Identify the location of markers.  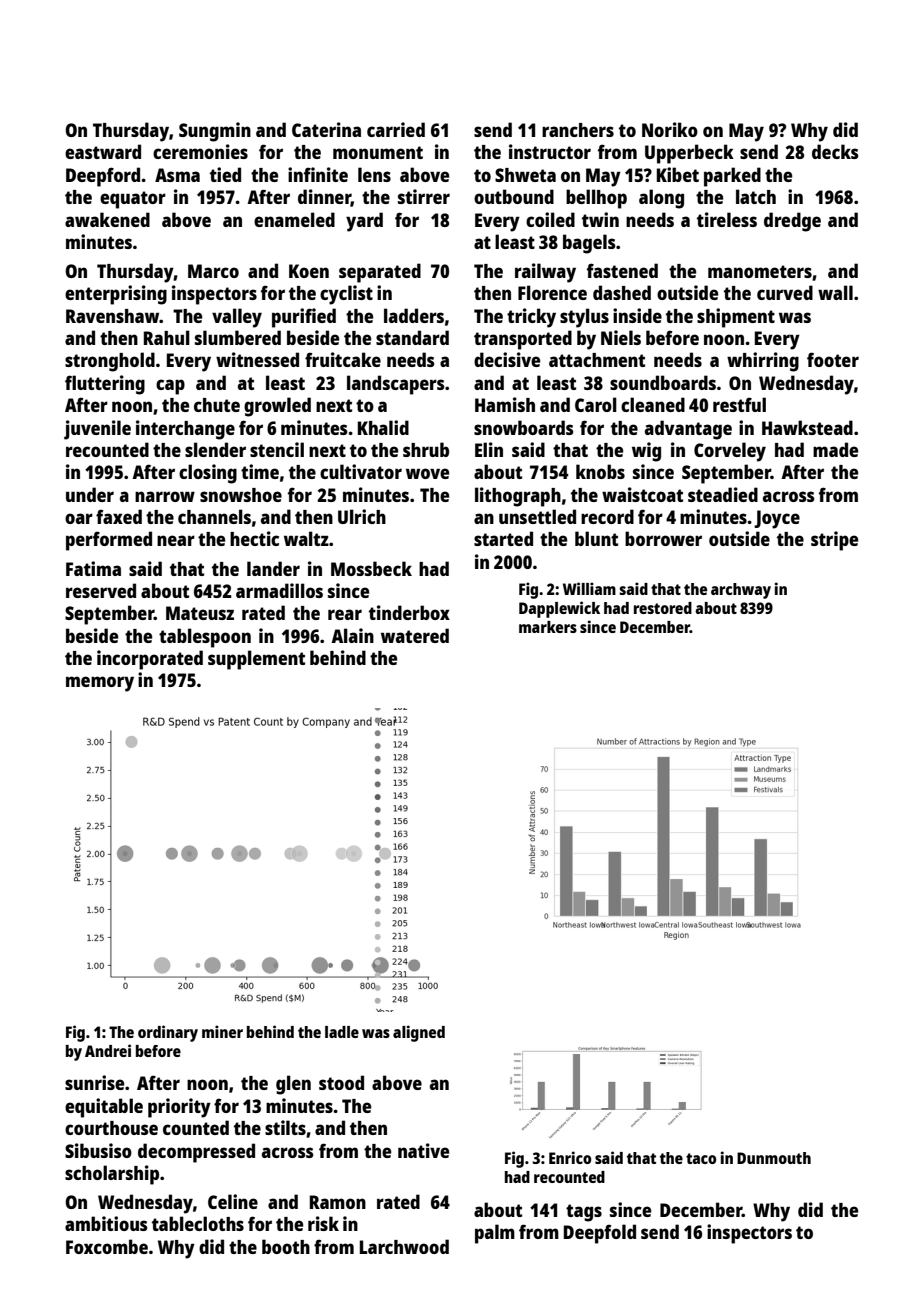
(548, 627).
